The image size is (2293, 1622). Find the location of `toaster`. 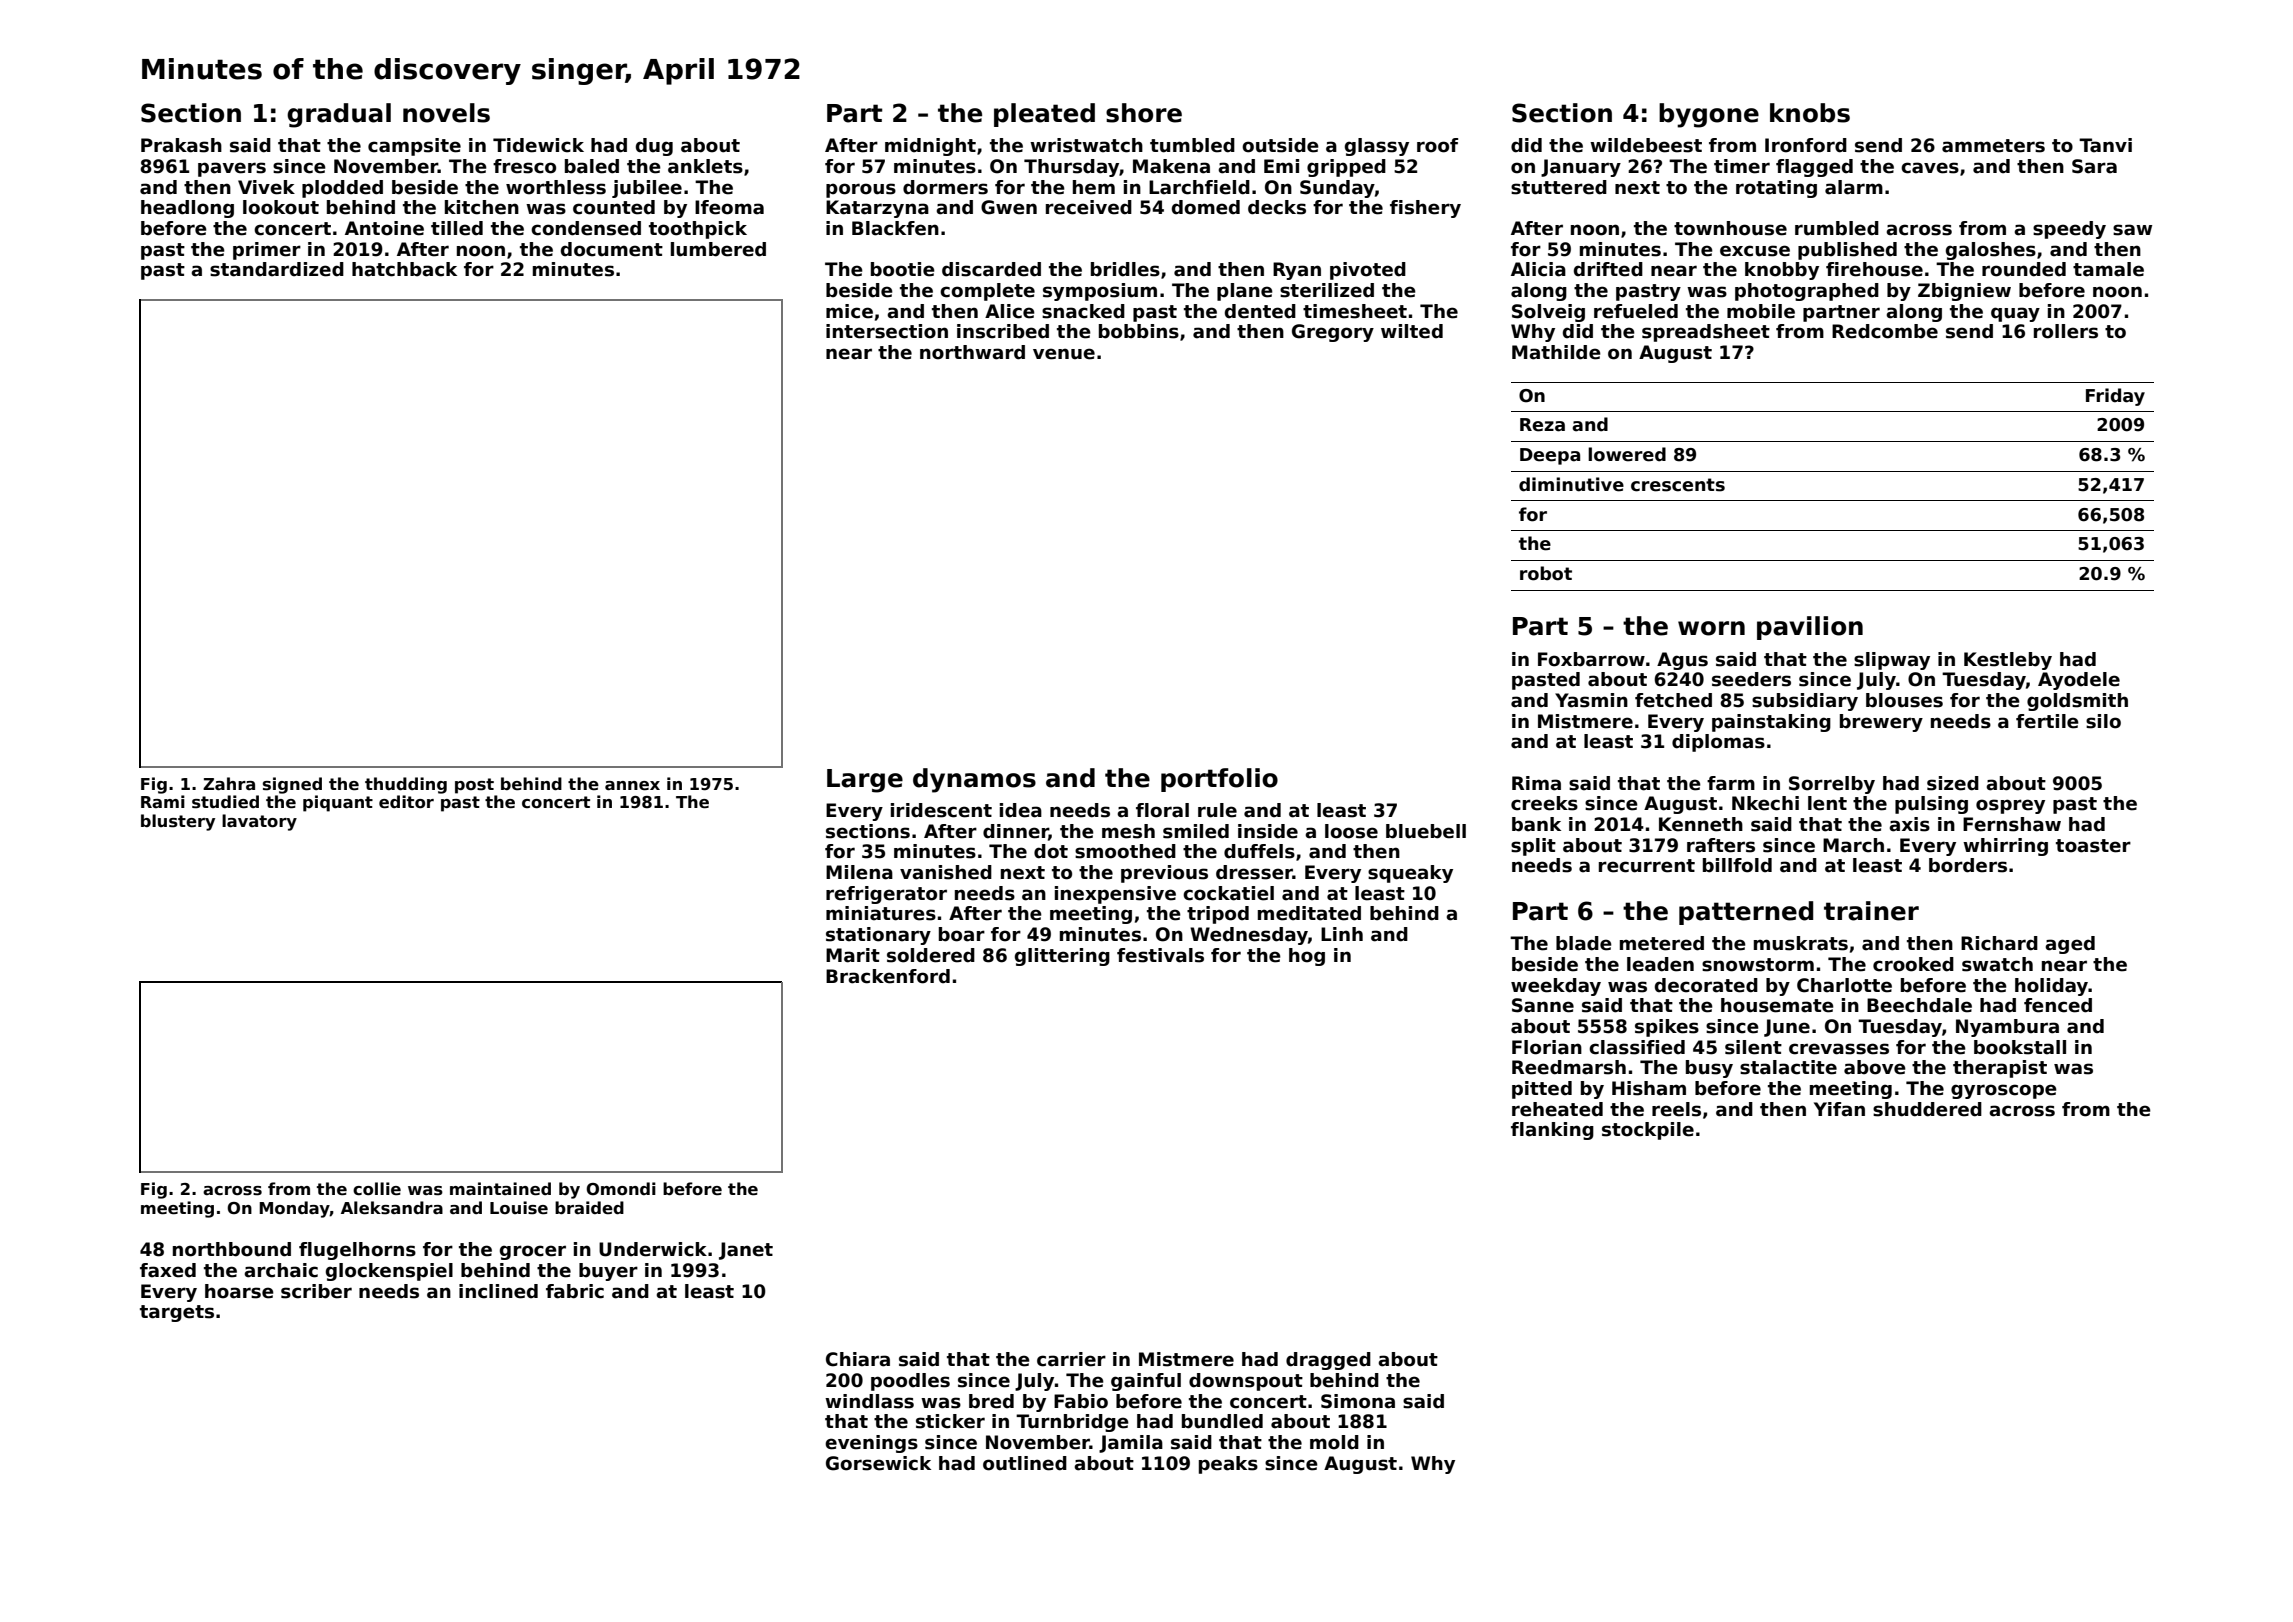

toaster is located at coordinates (2093, 846).
